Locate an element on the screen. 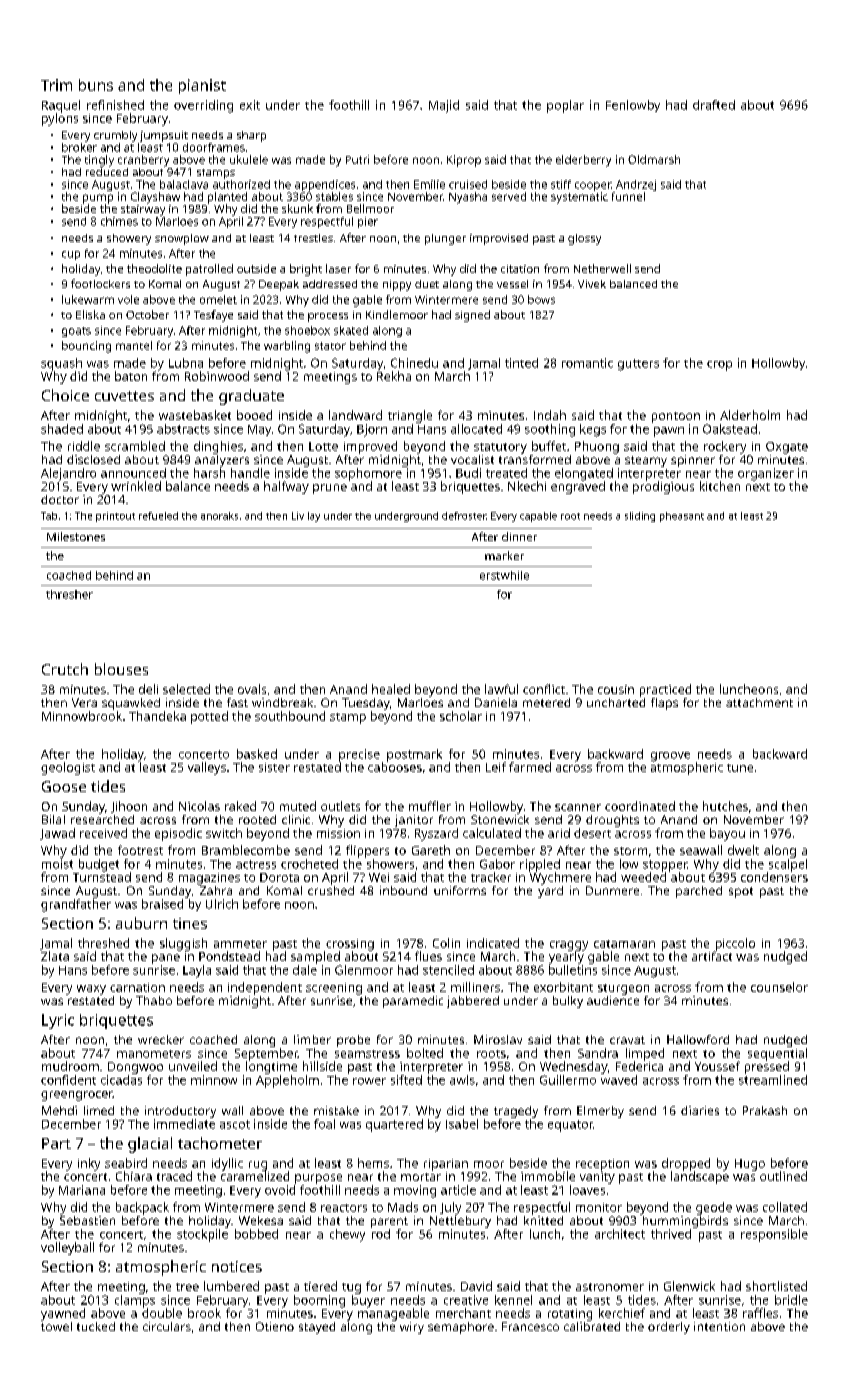 The height and width of the screenshot is (1400, 849). pheasant is located at coordinates (682, 517).
